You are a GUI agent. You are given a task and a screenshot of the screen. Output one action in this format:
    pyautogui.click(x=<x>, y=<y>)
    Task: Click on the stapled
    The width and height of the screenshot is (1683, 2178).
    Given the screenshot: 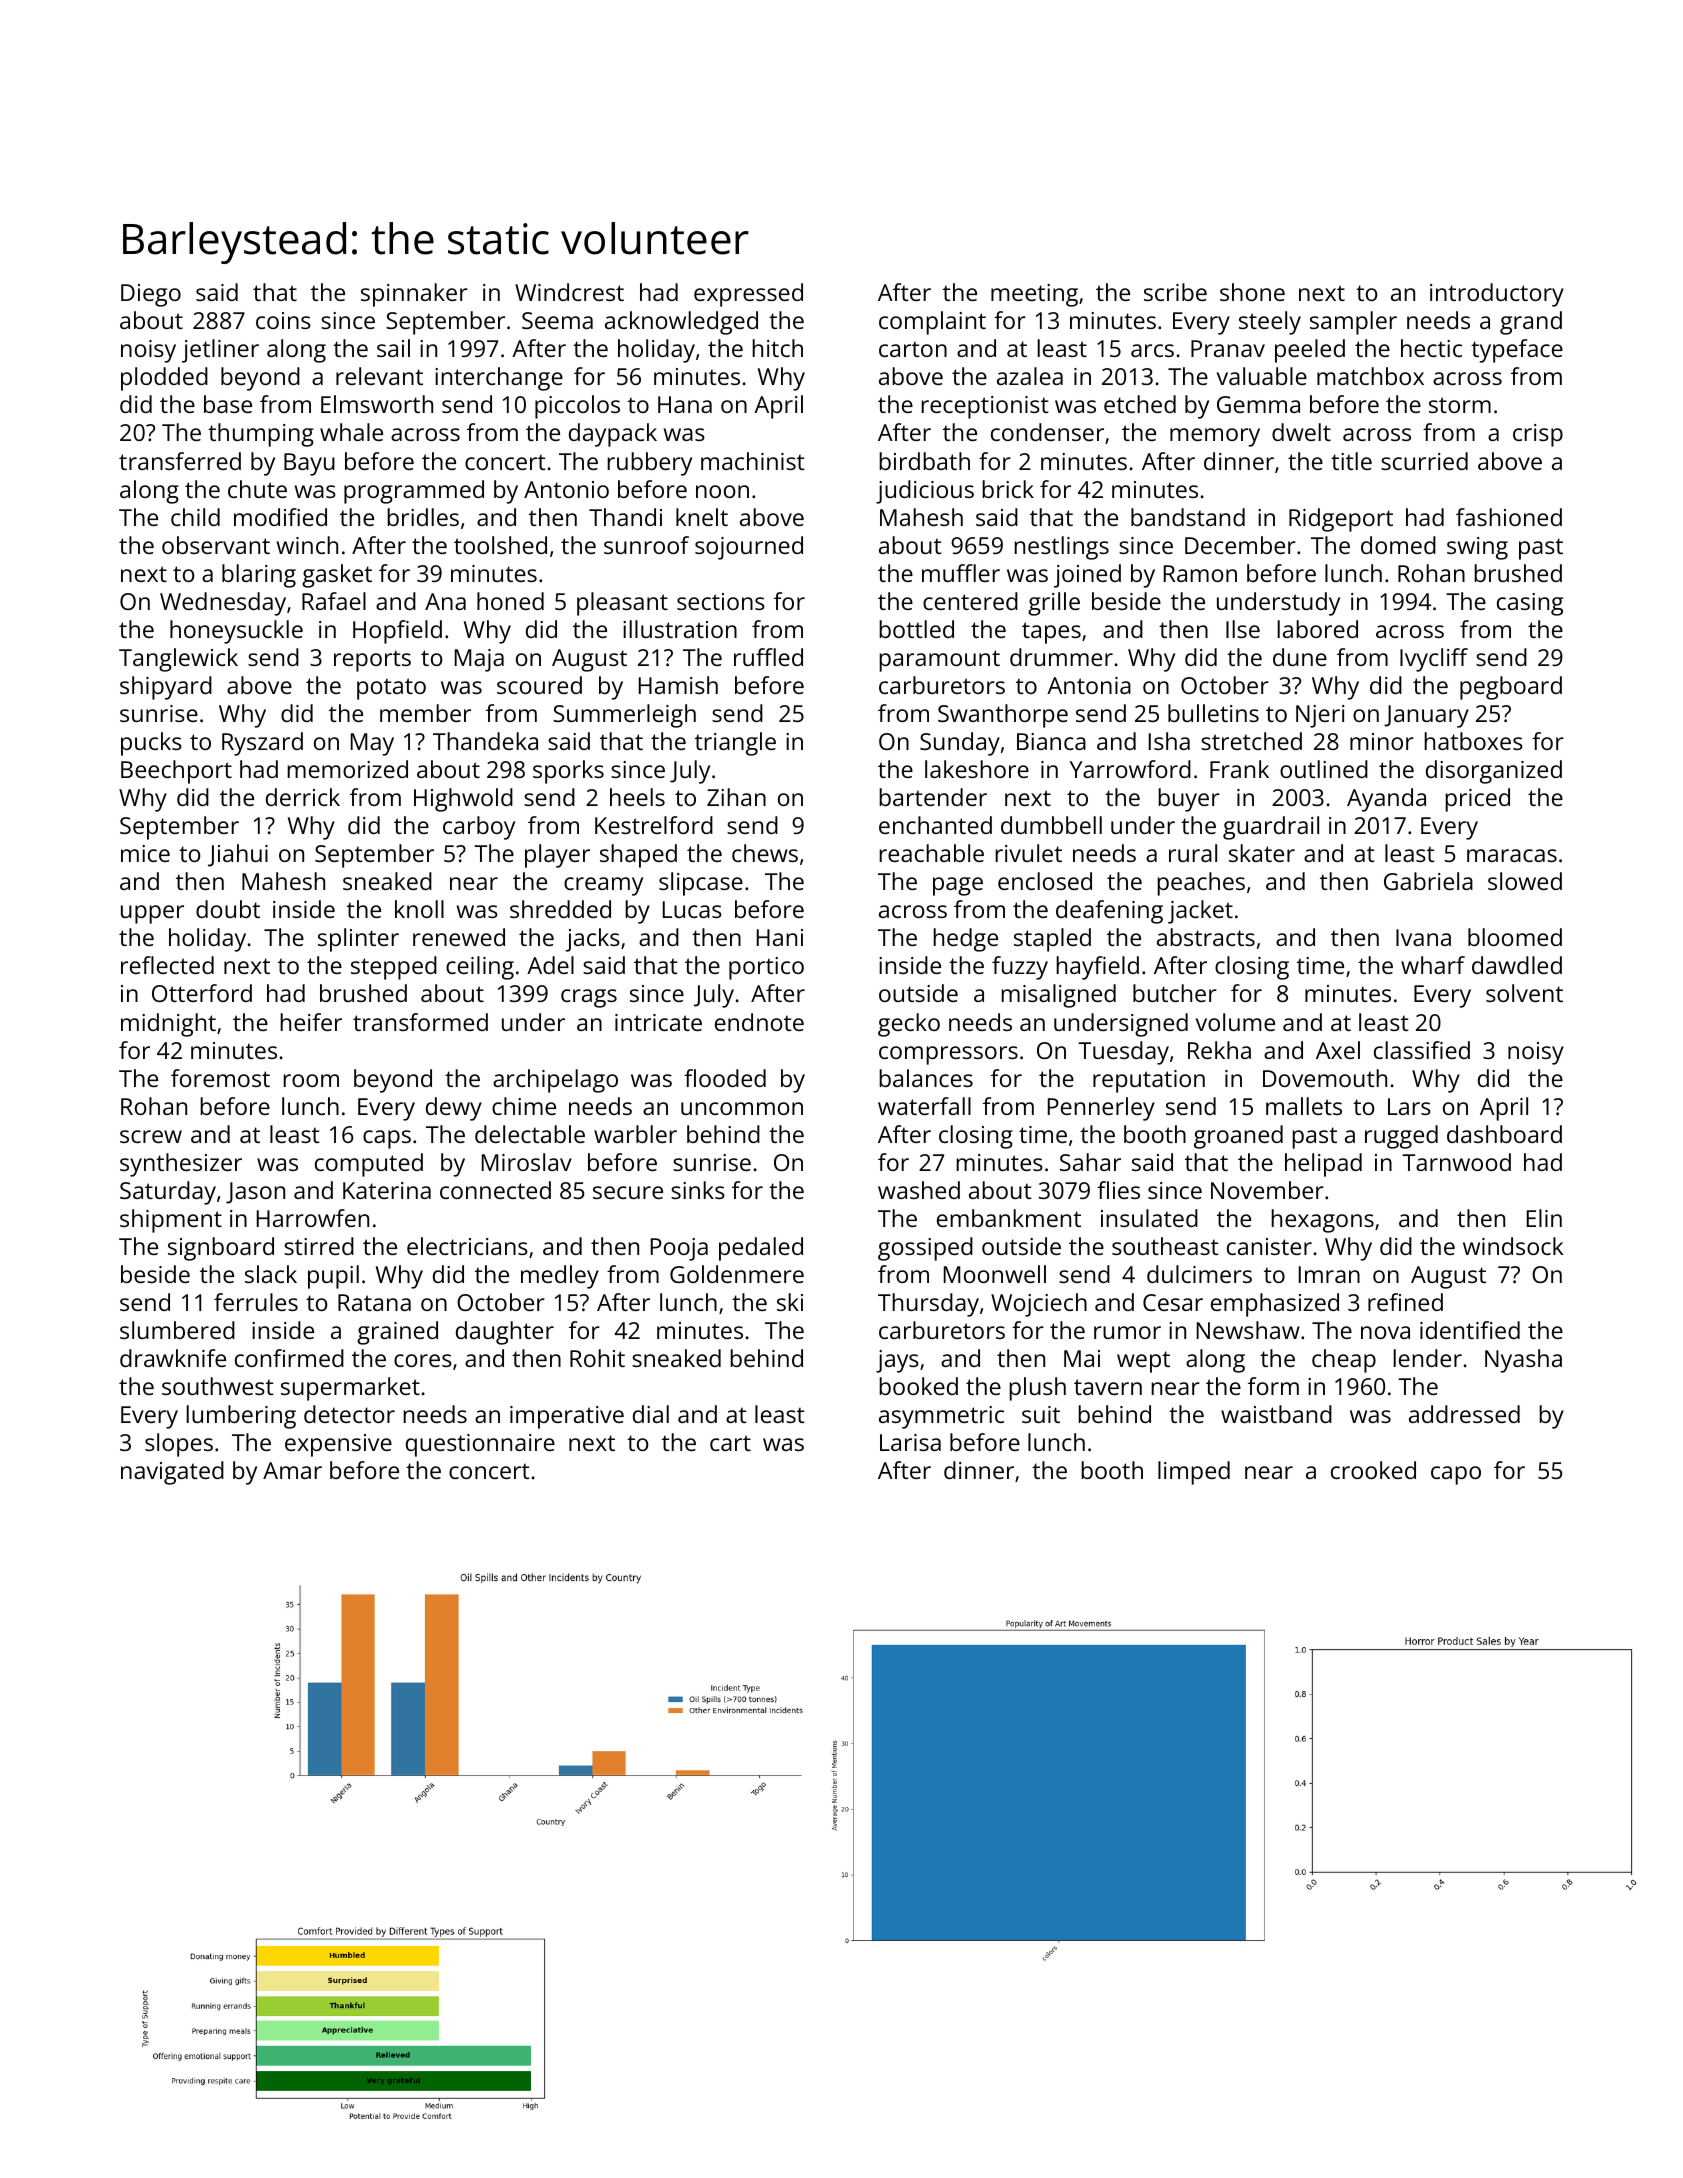 What is the action you would take?
    pyautogui.click(x=1052, y=940)
